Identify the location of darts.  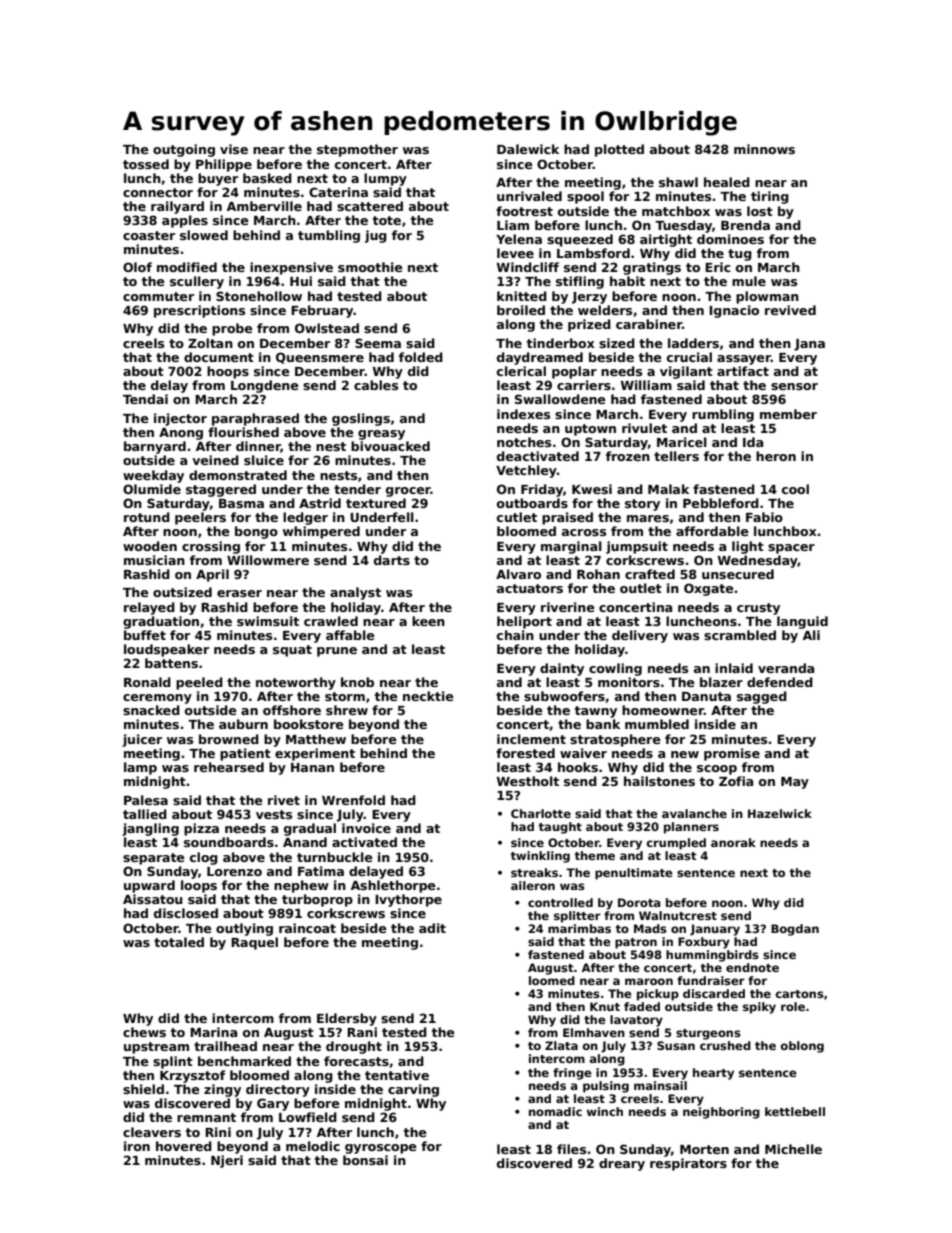
(392, 560).
